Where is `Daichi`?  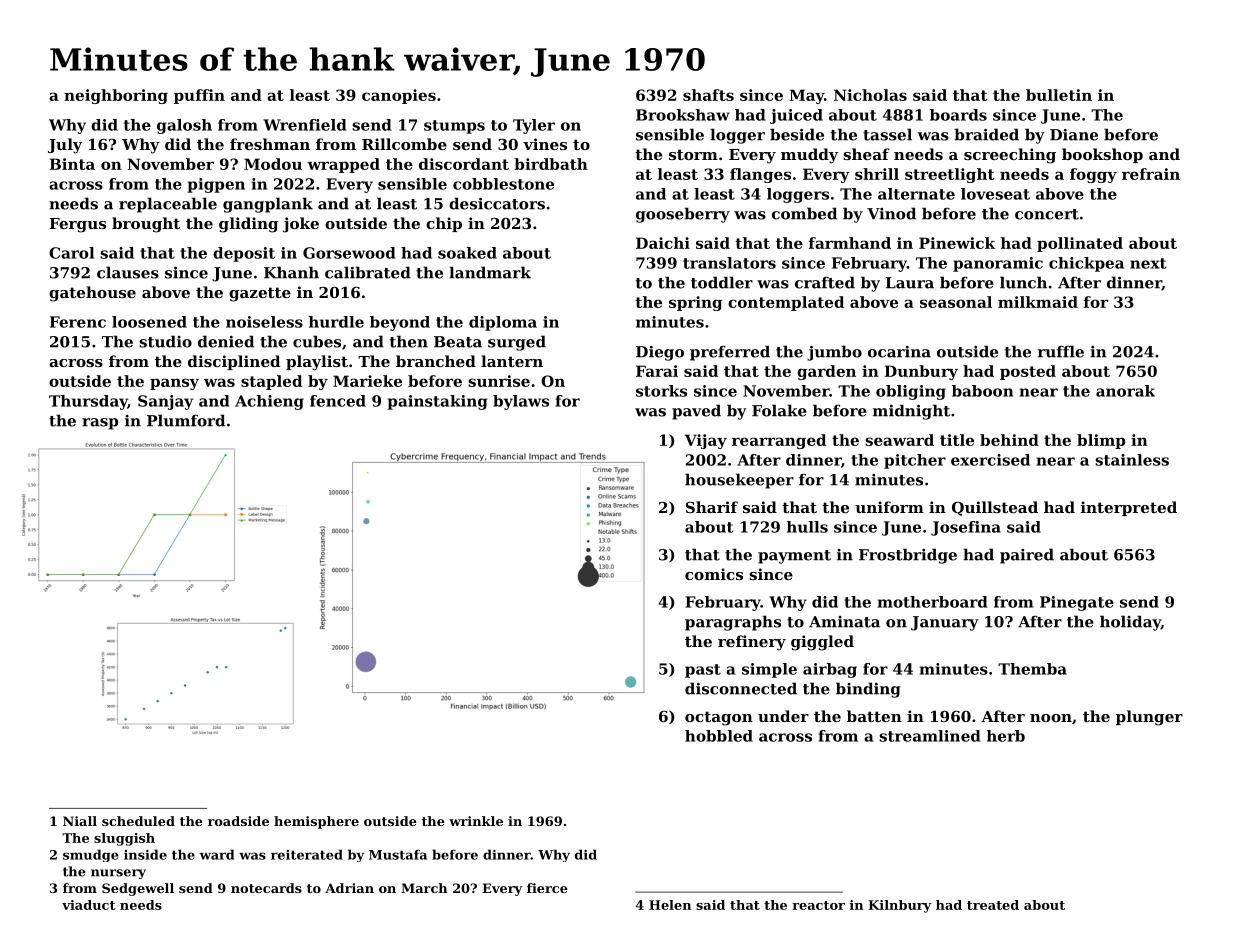
Daichi is located at coordinates (663, 243).
